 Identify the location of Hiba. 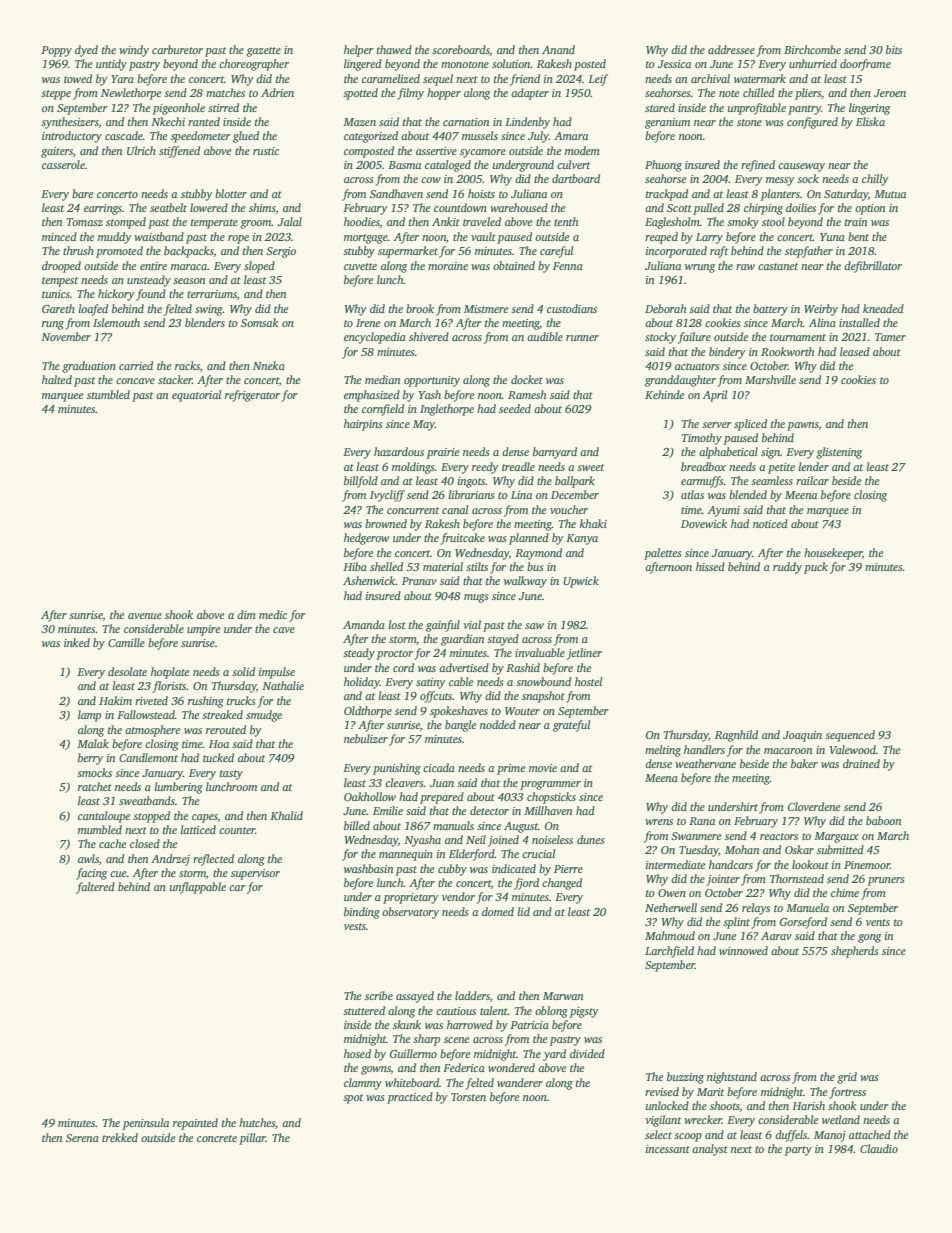
(355, 566).
